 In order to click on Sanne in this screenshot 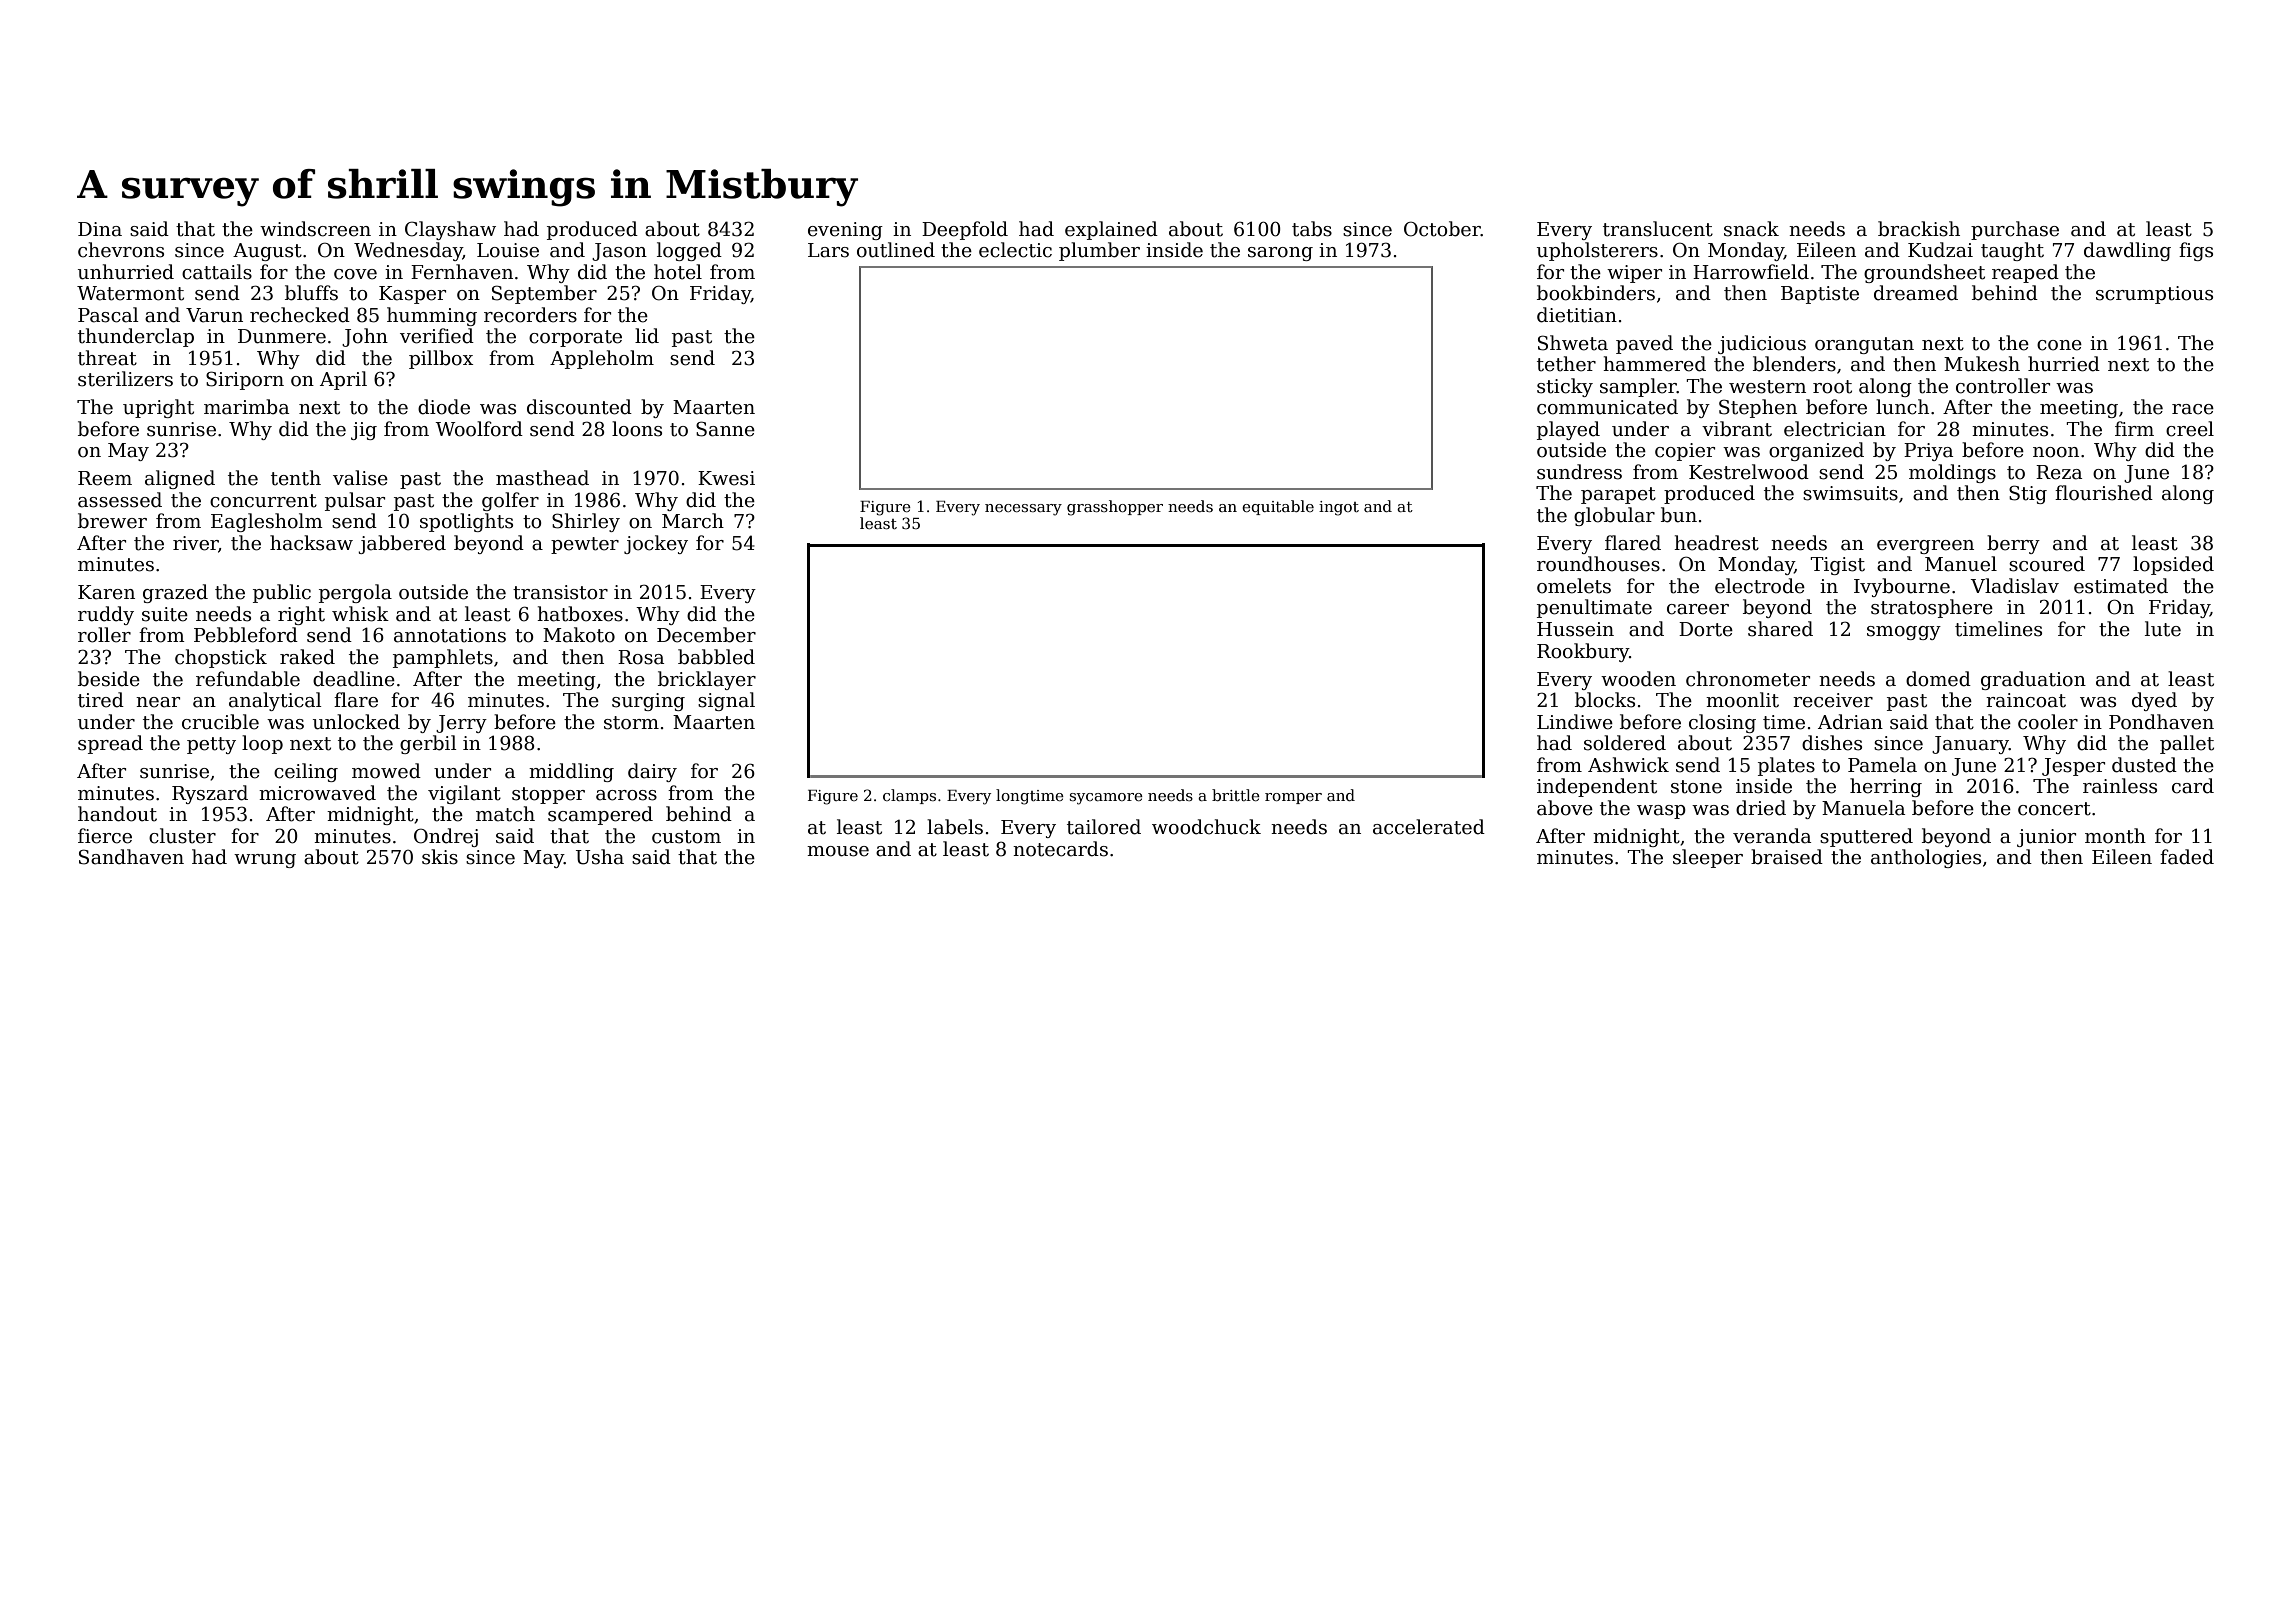, I will do `click(725, 429)`.
